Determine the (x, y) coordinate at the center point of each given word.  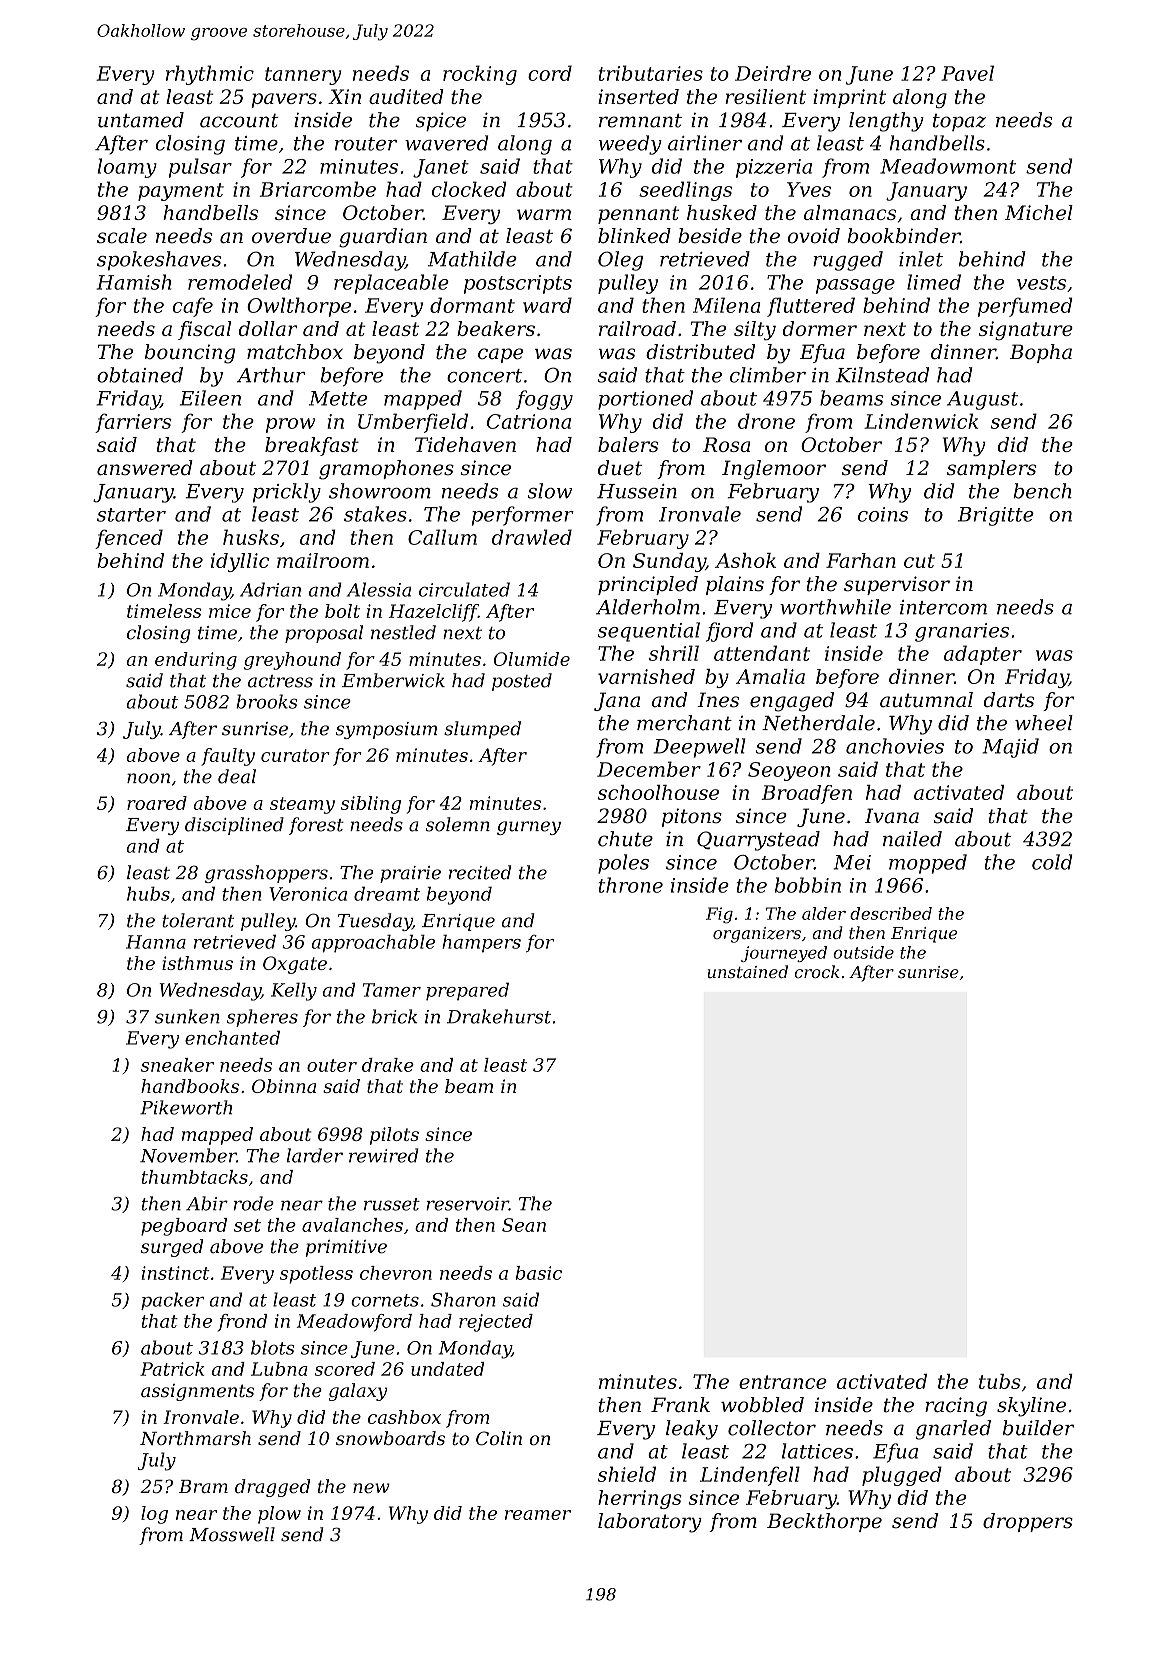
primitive (346, 1248)
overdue (291, 236)
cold (1052, 862)
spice (441, 121)
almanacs (850, 212)
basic (539, 1273)
